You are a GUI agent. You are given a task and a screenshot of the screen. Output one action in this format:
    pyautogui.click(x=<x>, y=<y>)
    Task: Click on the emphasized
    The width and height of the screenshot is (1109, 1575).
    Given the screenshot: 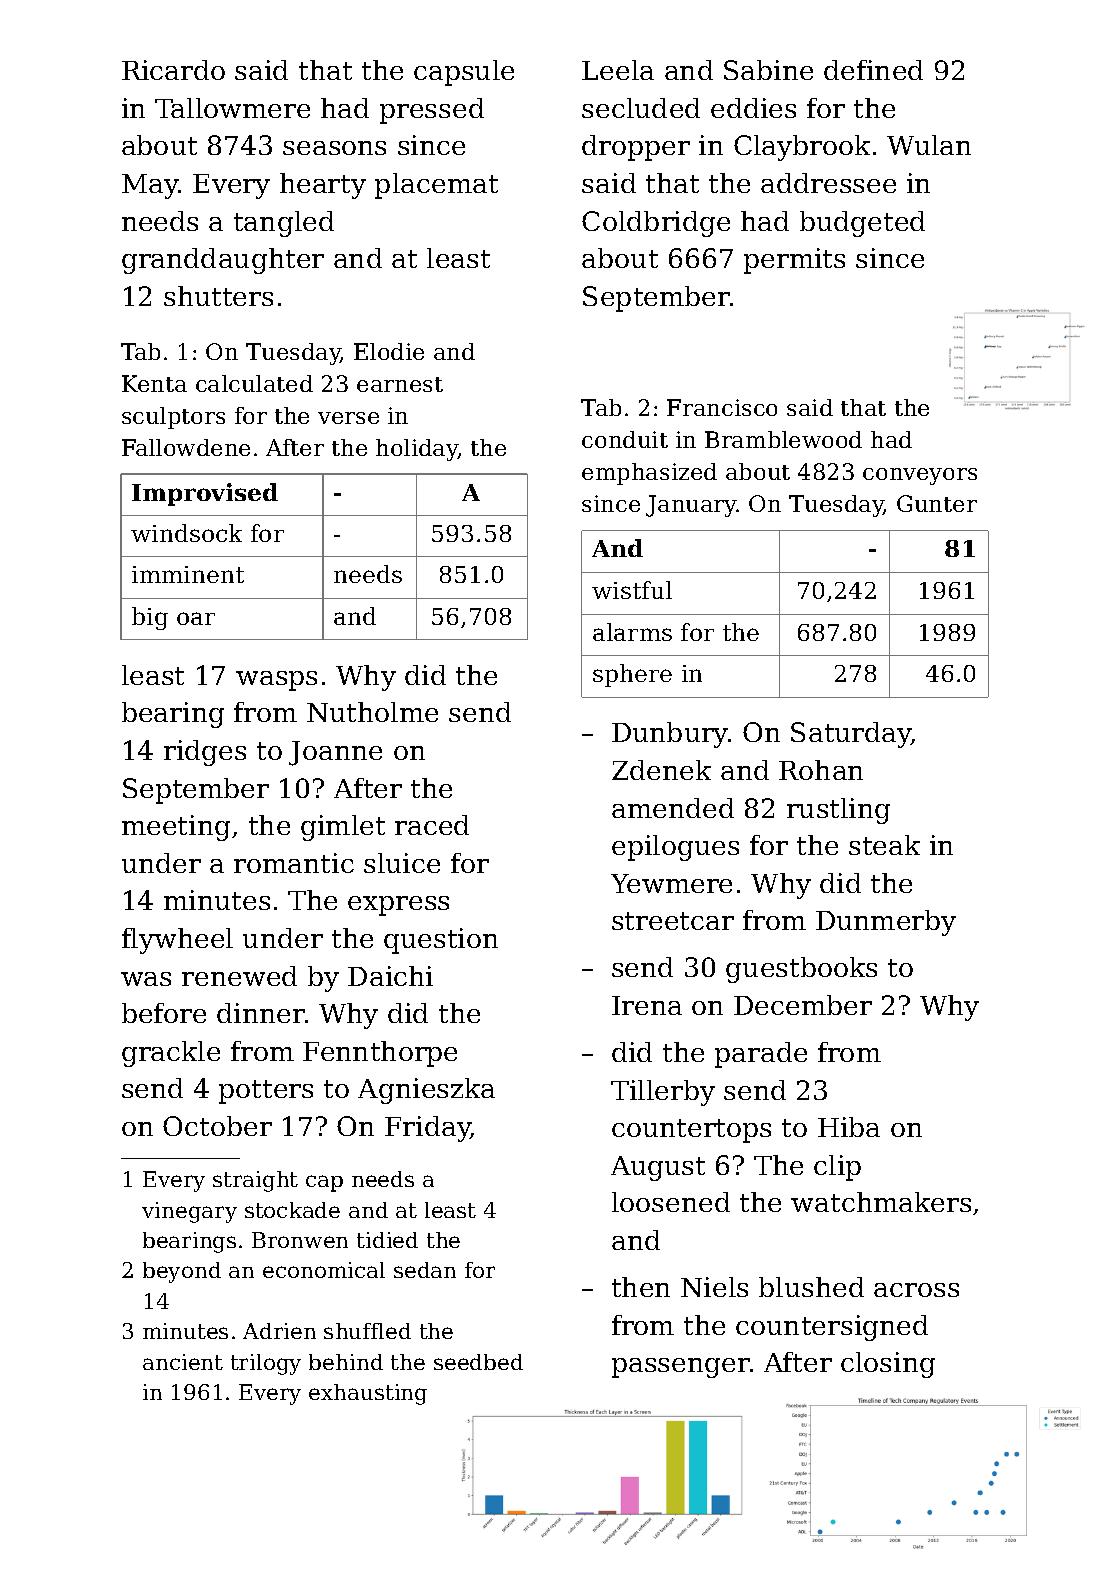 What is the action you would take?
    pyautogui.click(x=649, y=474)
